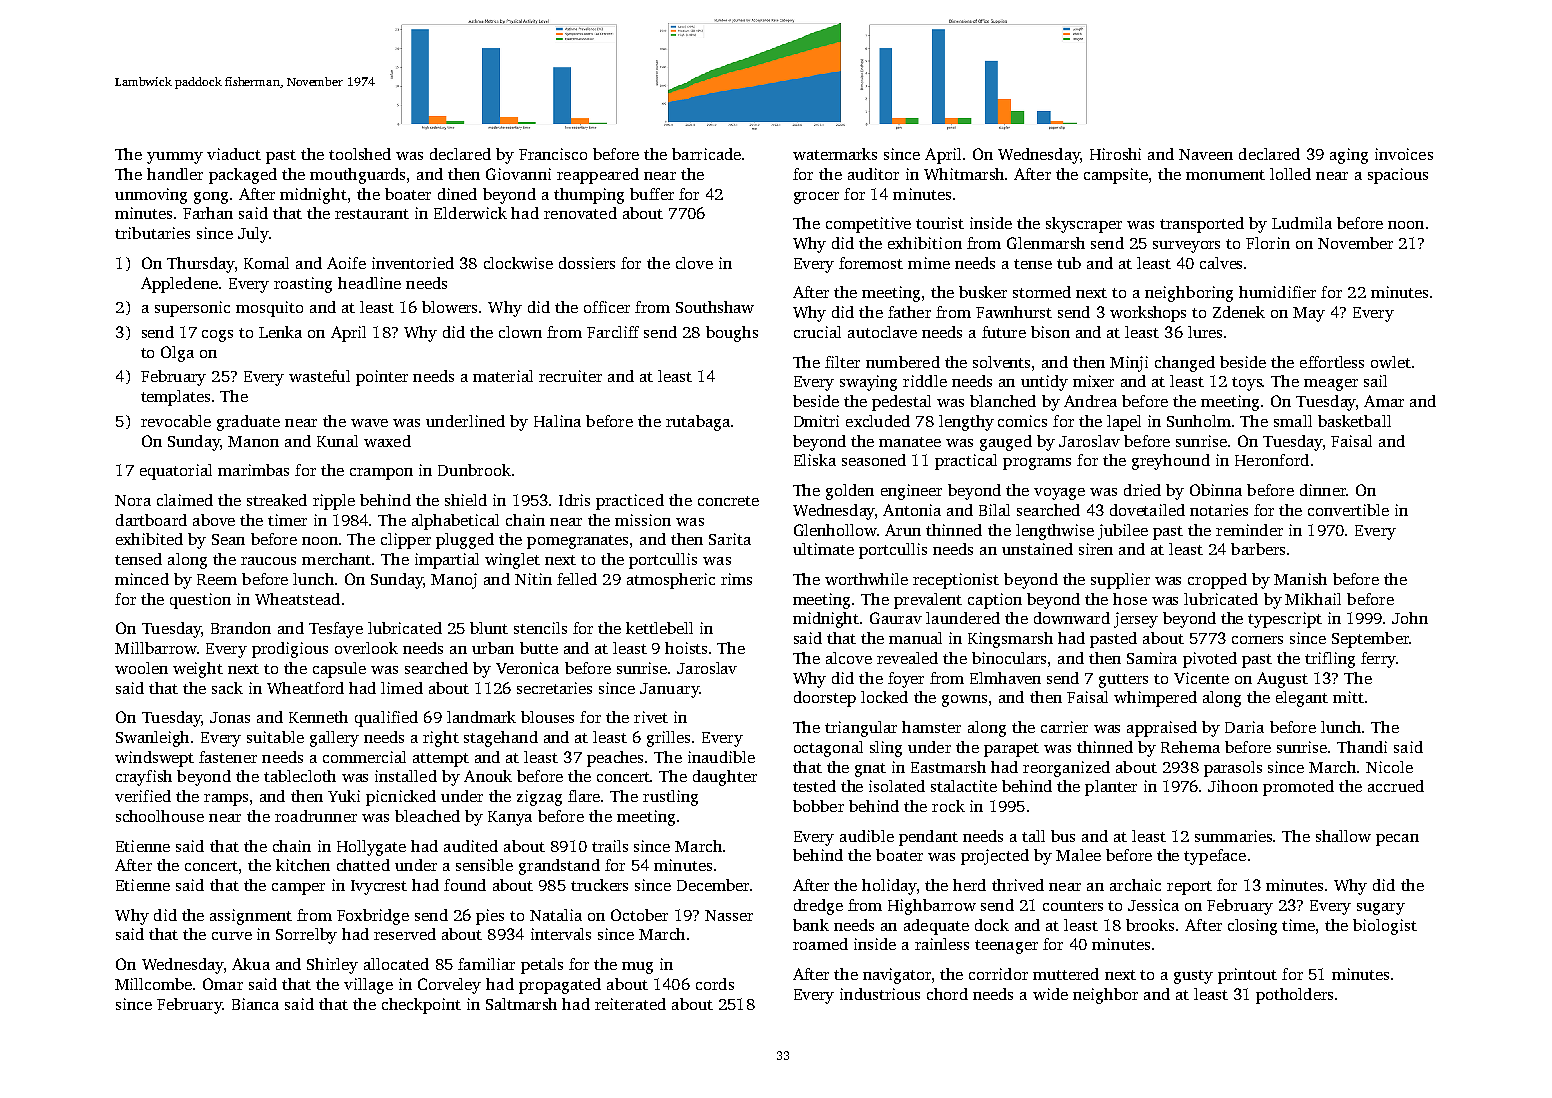 This screenshot has width=1552, height=1098. I want to click on typescript, so click(1285, 620).
